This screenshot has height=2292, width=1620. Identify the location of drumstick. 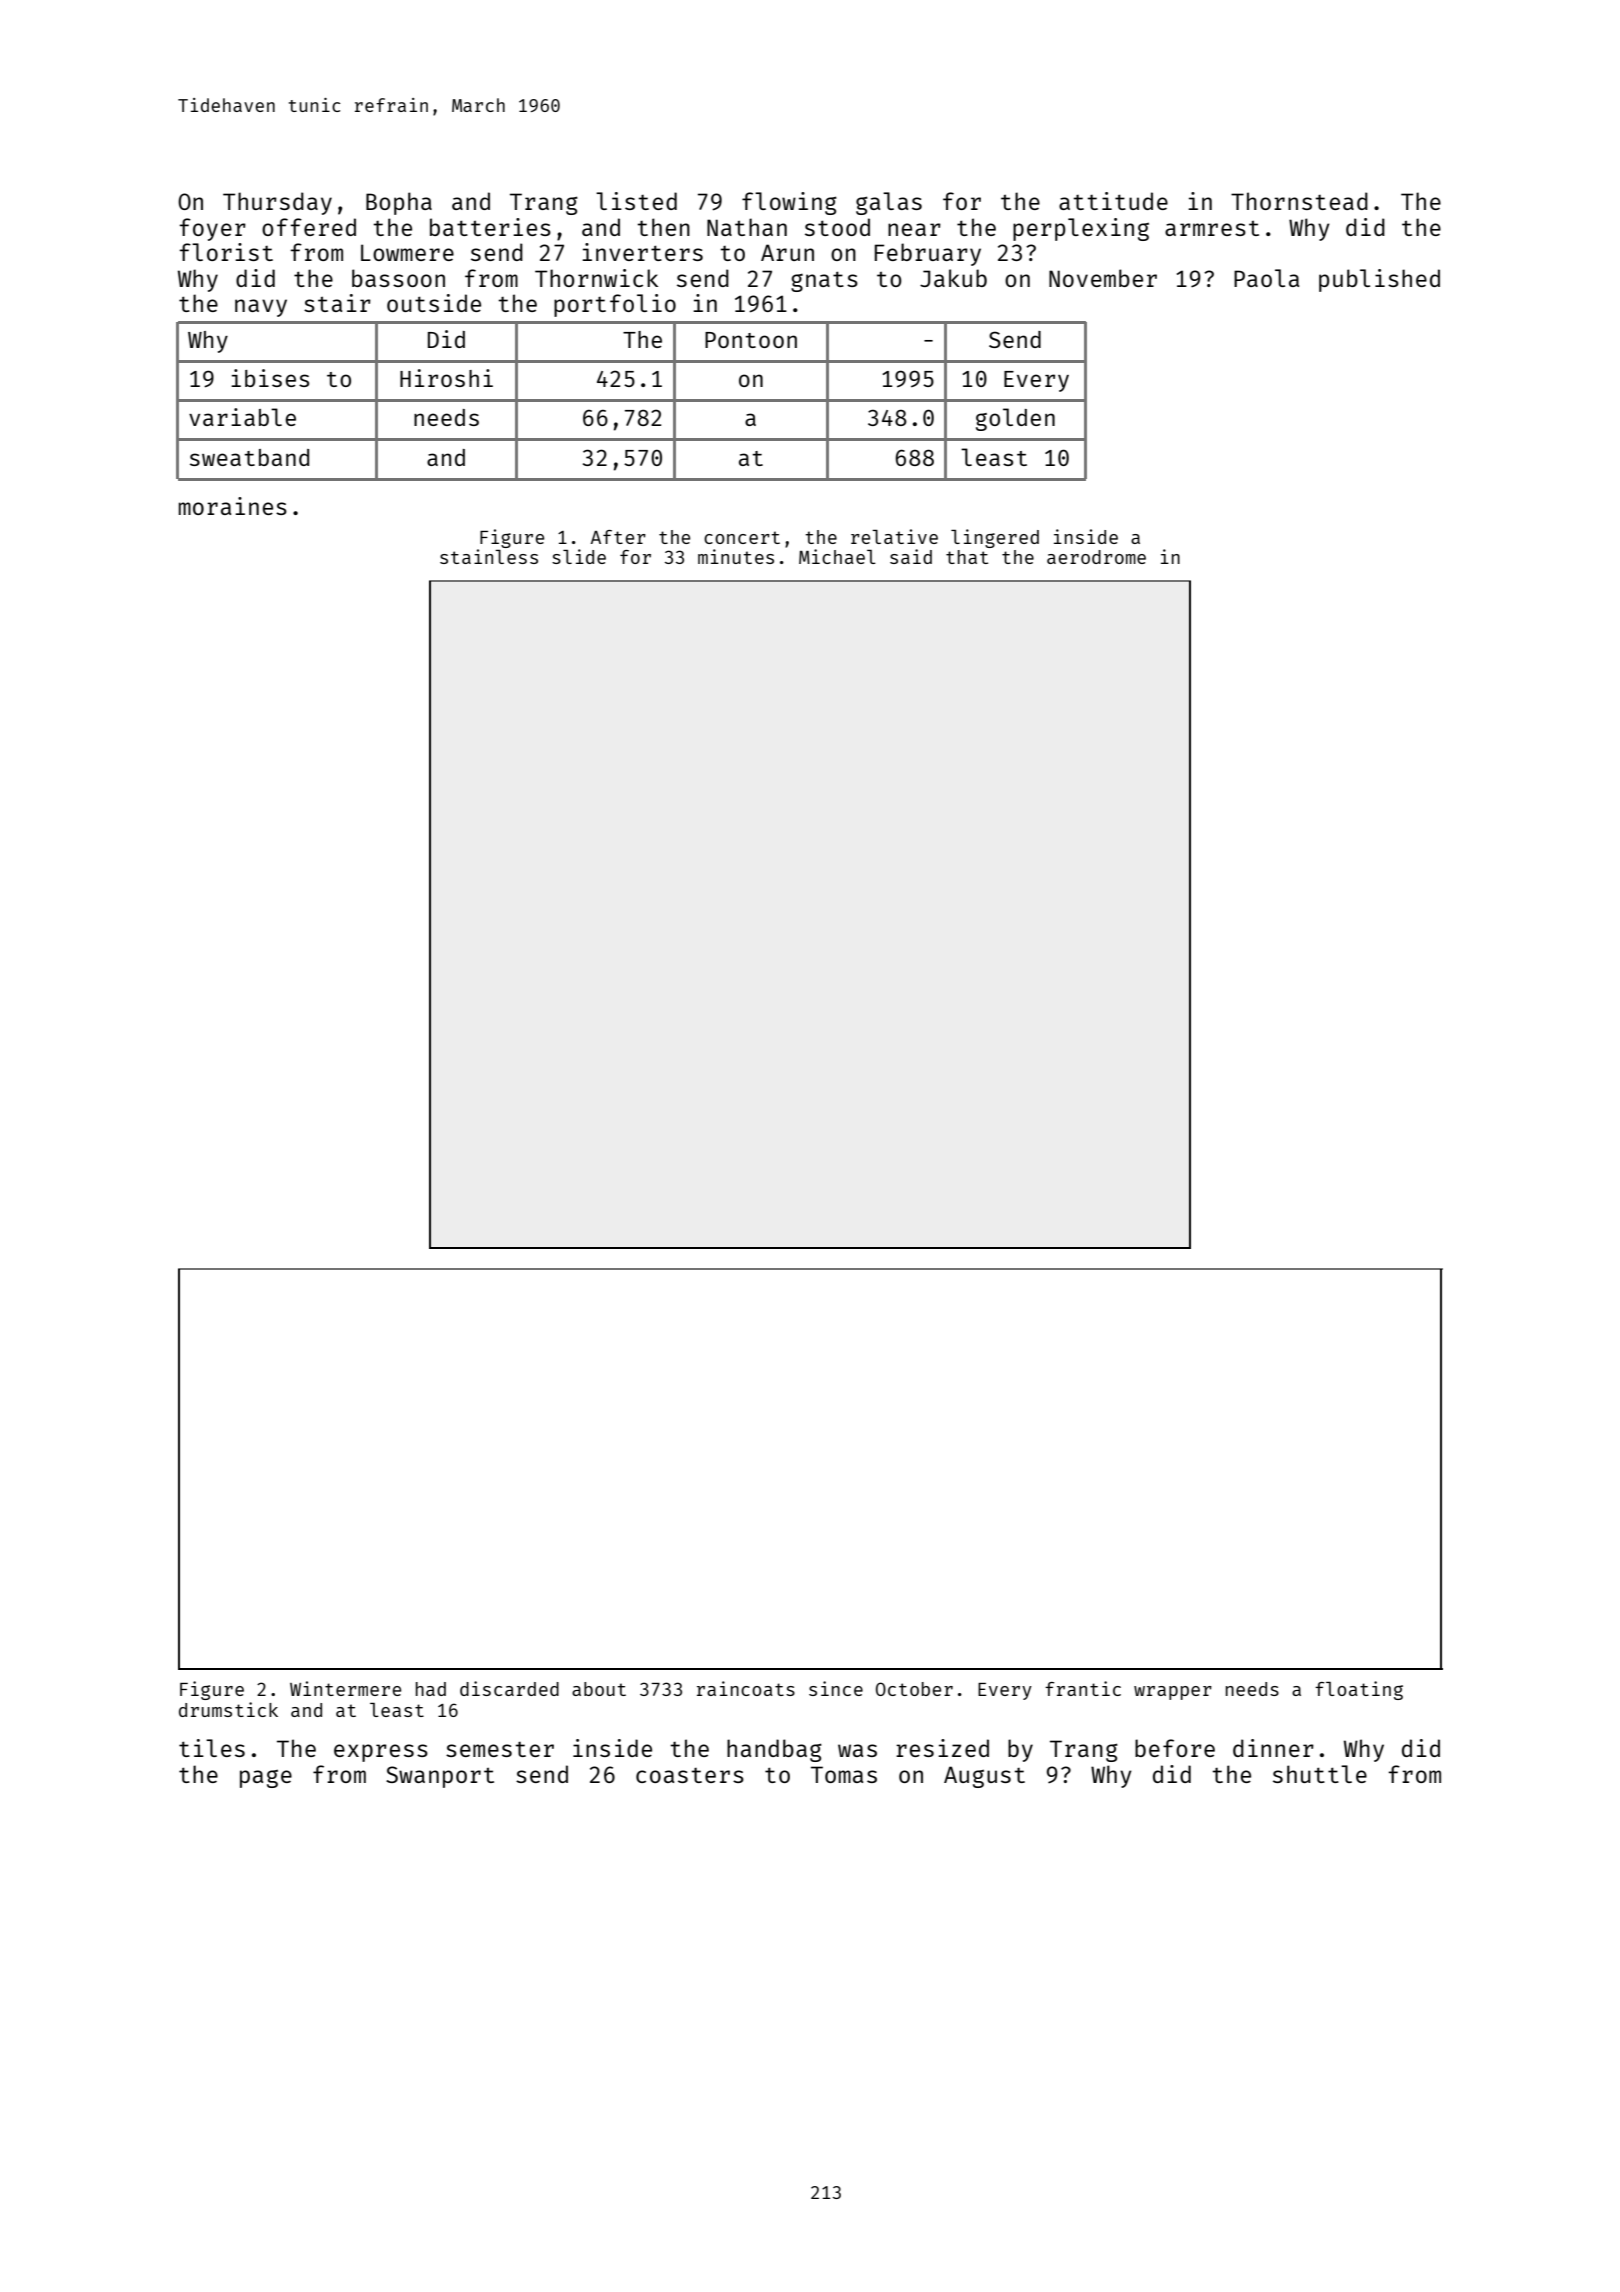
(228, 1709).
